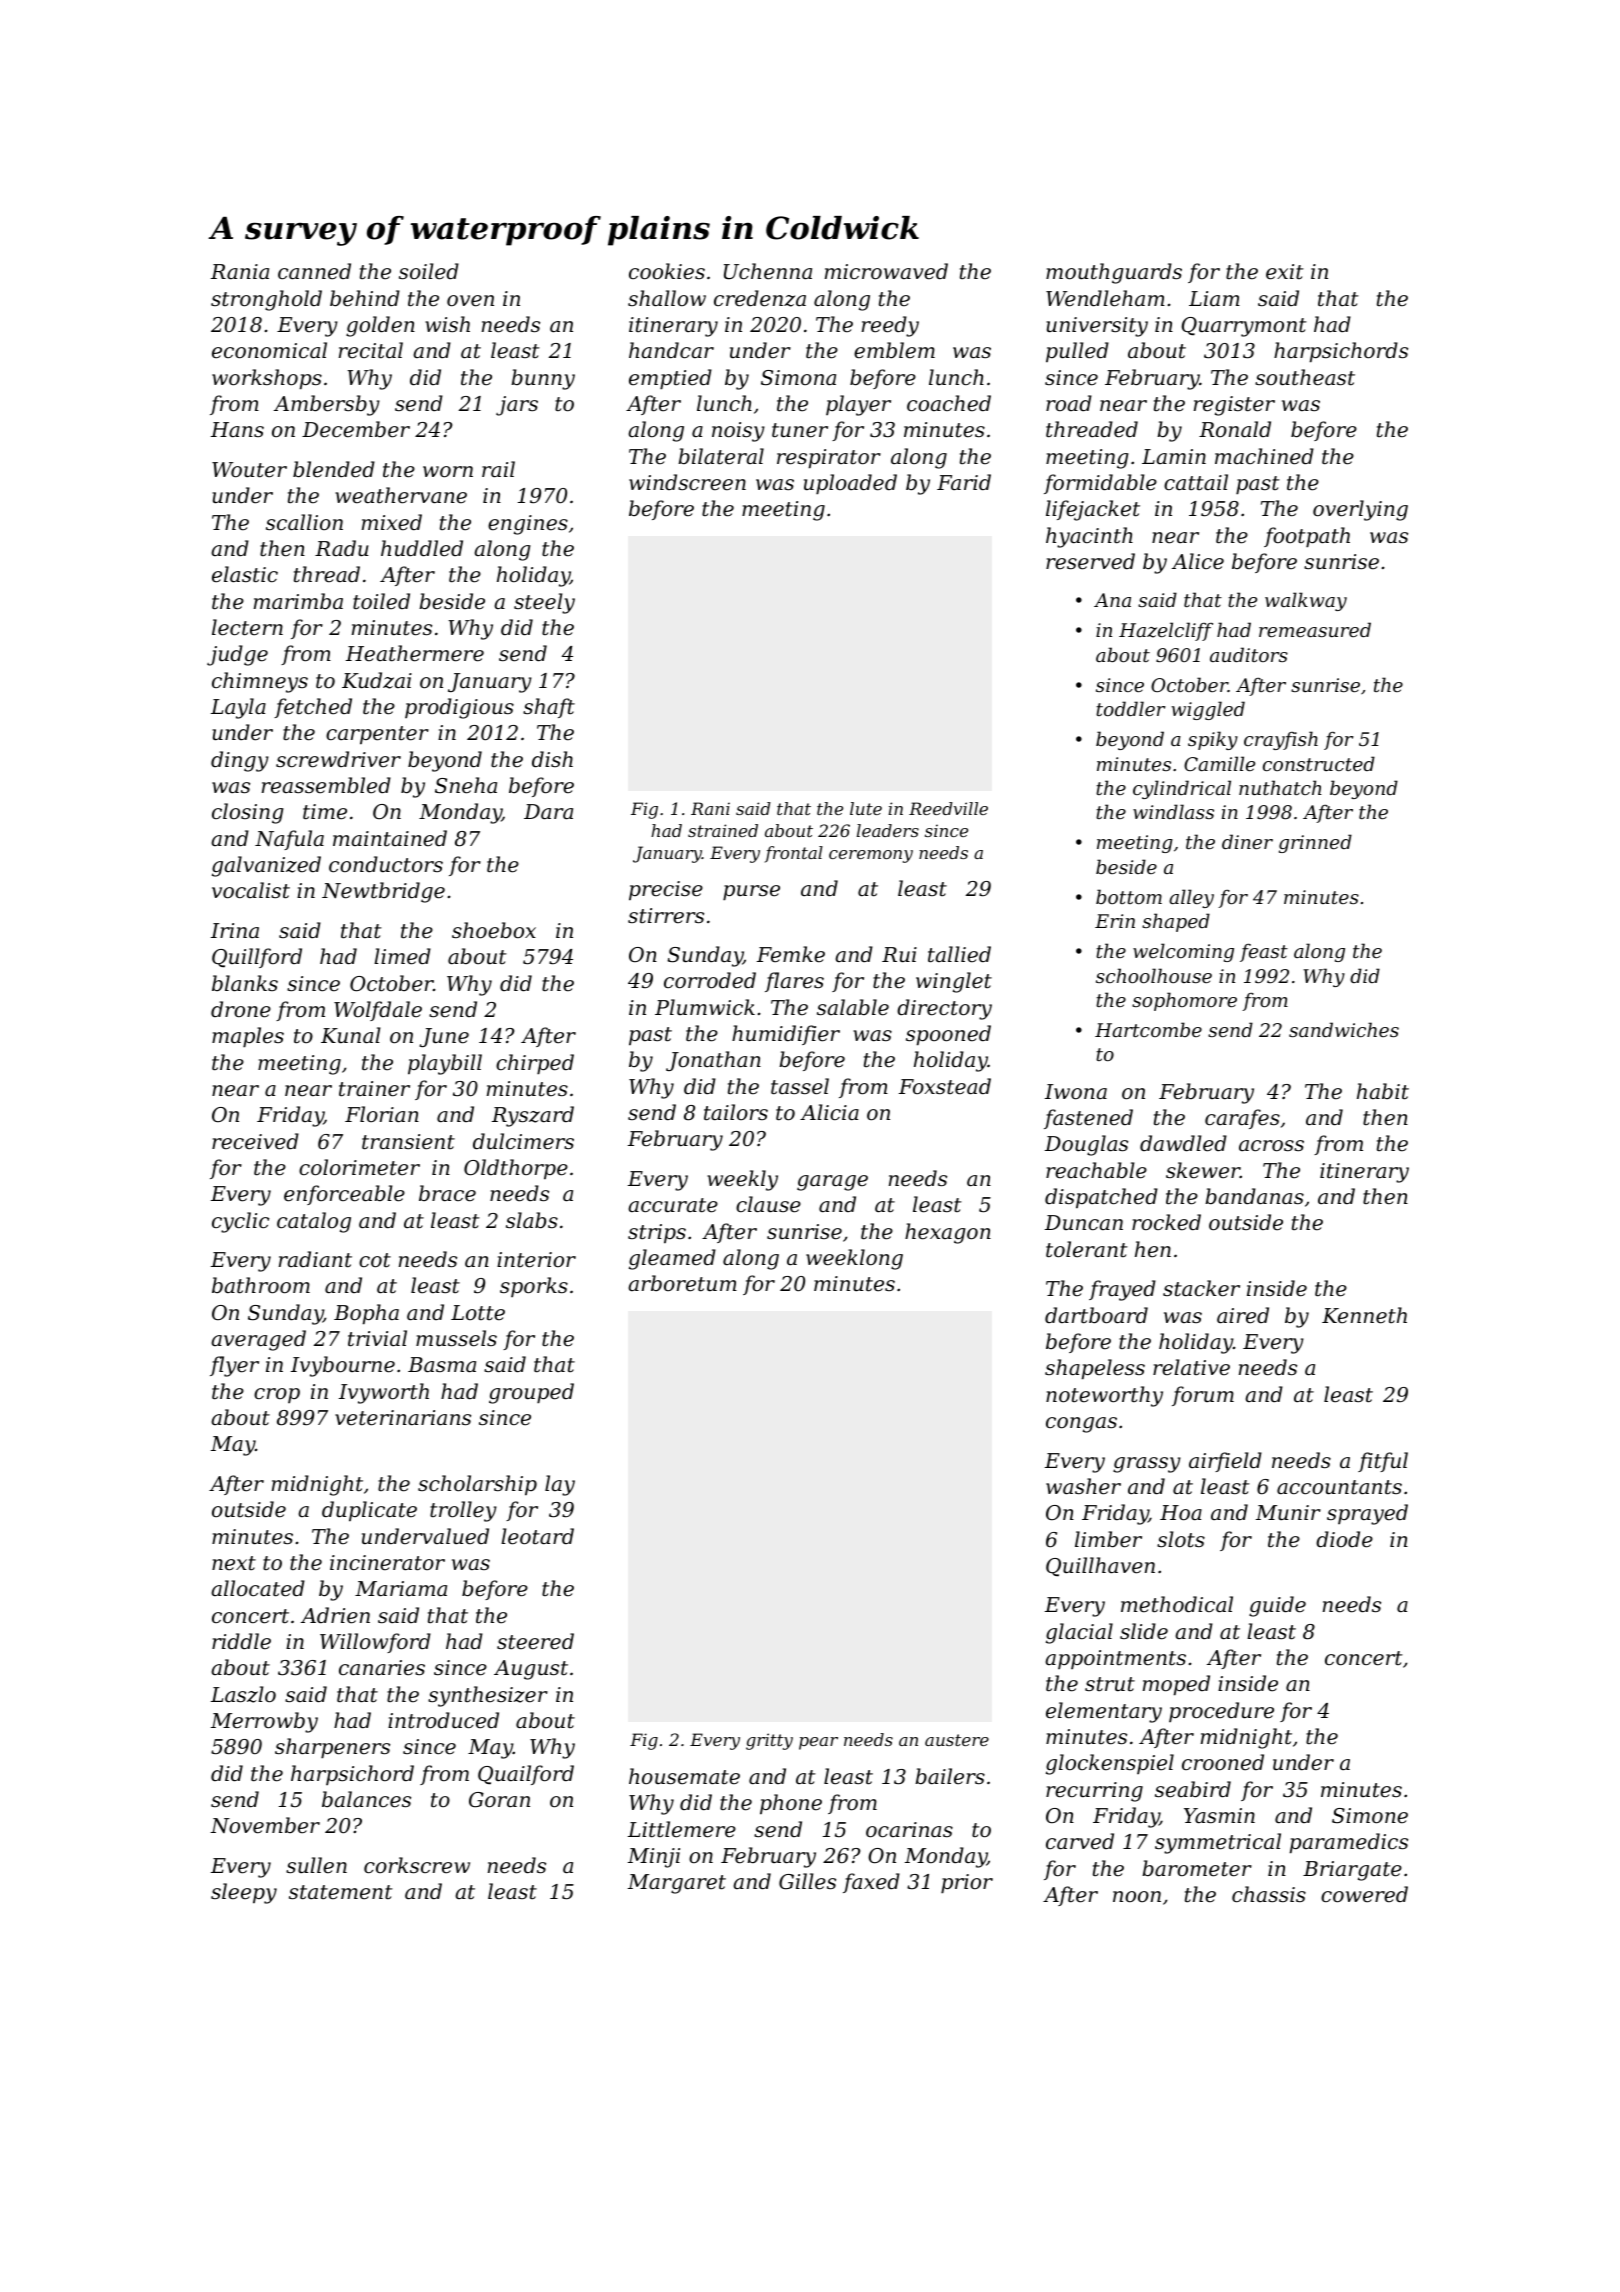 The width and height of the page is (1620, 2292). I want to click on brace, so click(447, 1193).
